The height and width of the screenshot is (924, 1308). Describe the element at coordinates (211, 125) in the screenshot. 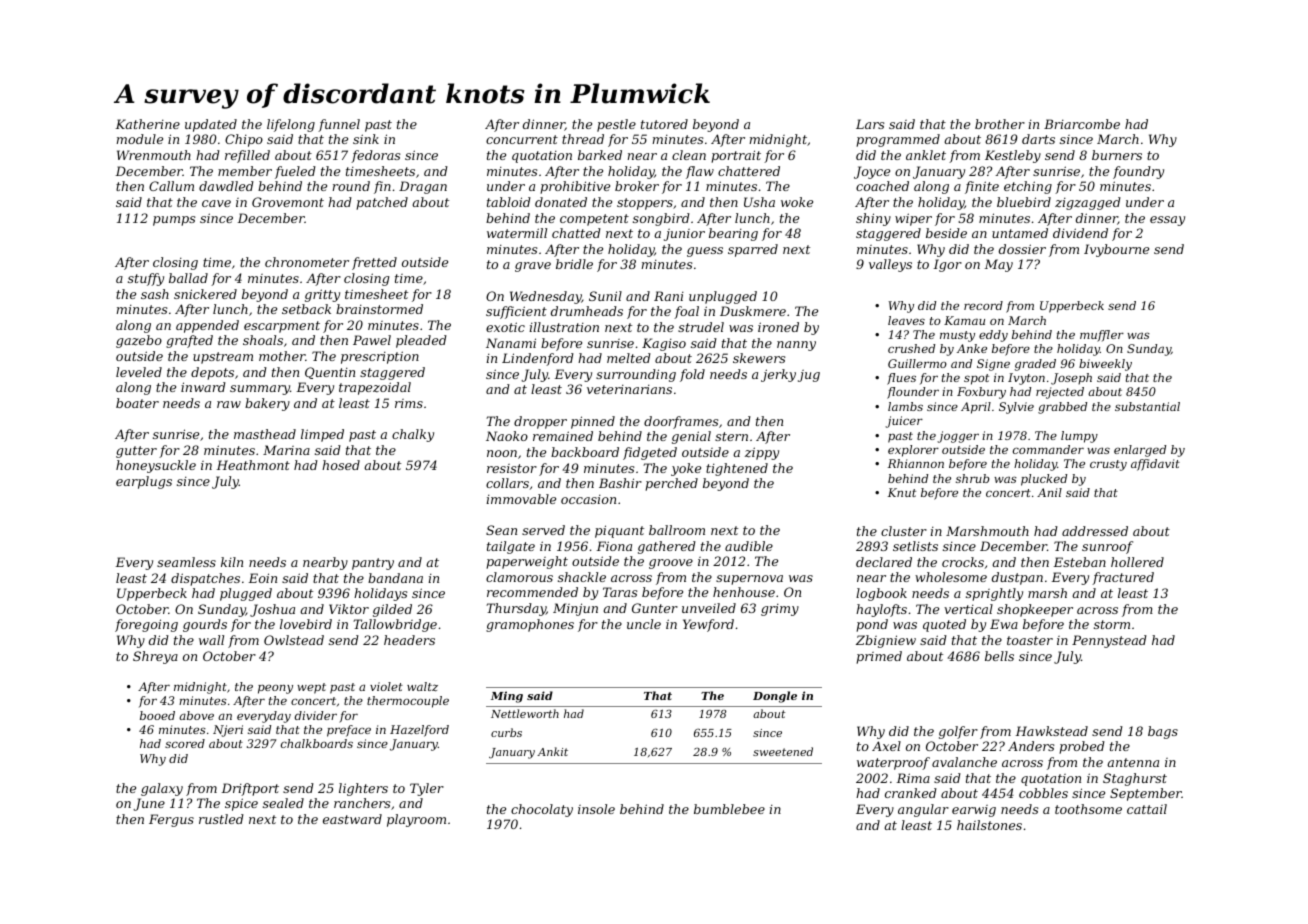

I see `updated` at that location.
